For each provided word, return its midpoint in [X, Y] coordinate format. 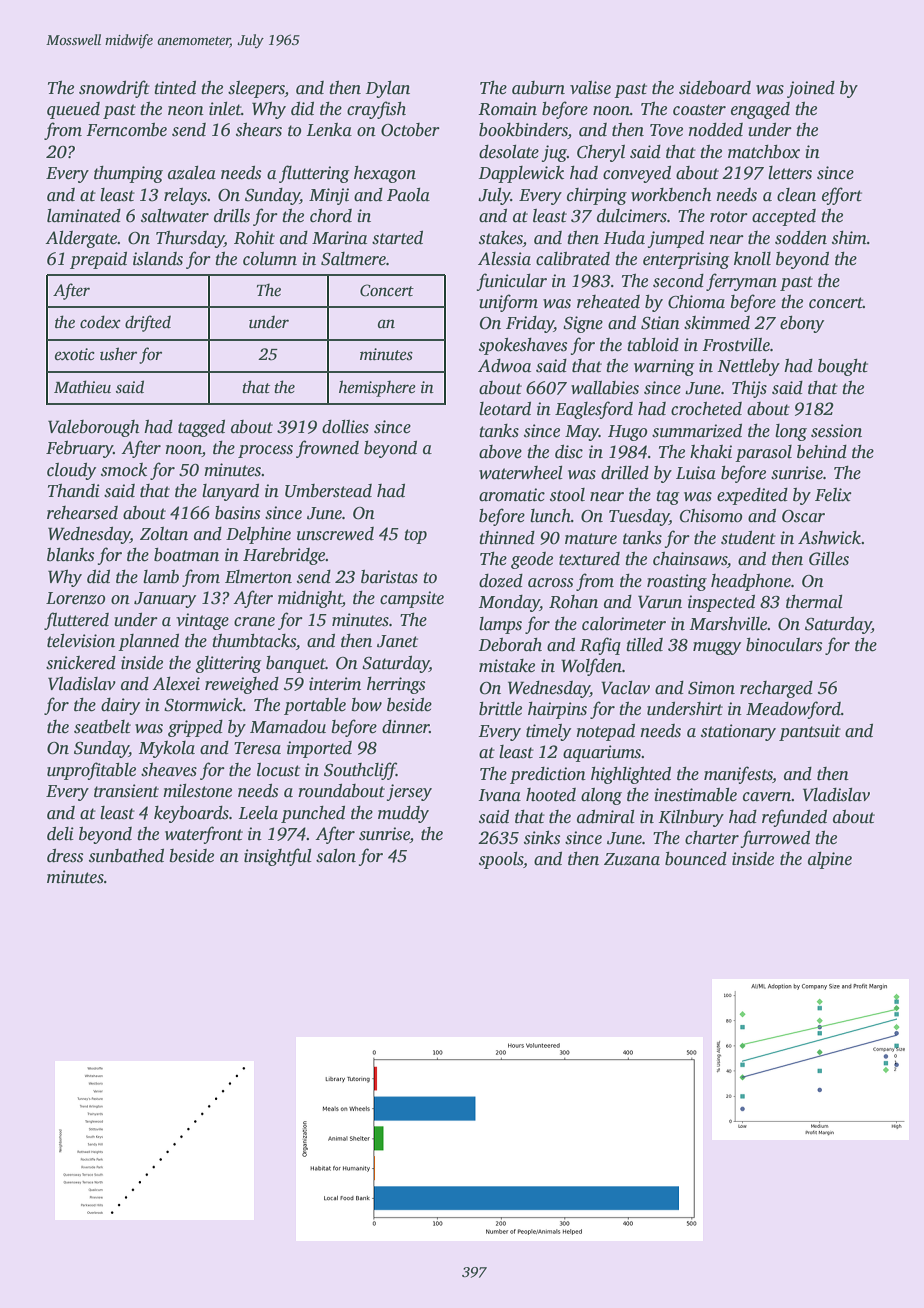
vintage [202, 621]
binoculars [784, 645]
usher [118, 354]
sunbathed [126, 856]
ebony [802, 324]
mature [591, 539]
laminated [84, 216]
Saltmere [353, 259]
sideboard [715, 88]
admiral [606, 817]
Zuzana [632, 859]
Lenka [329, 130]
